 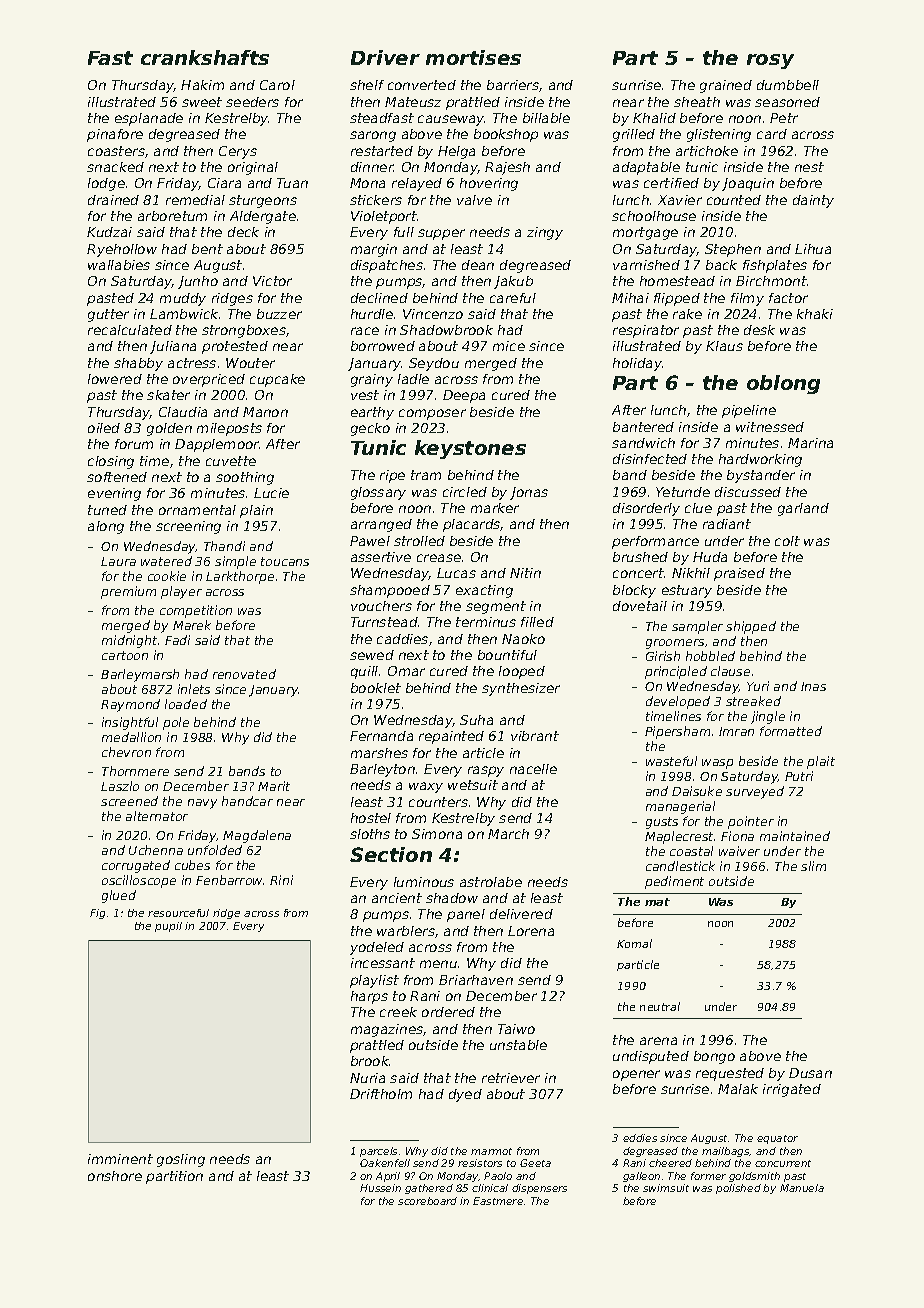 What do you see at coordinates (751, 627) in the image?
I see `shipped` at bounding box center [751, 627].
